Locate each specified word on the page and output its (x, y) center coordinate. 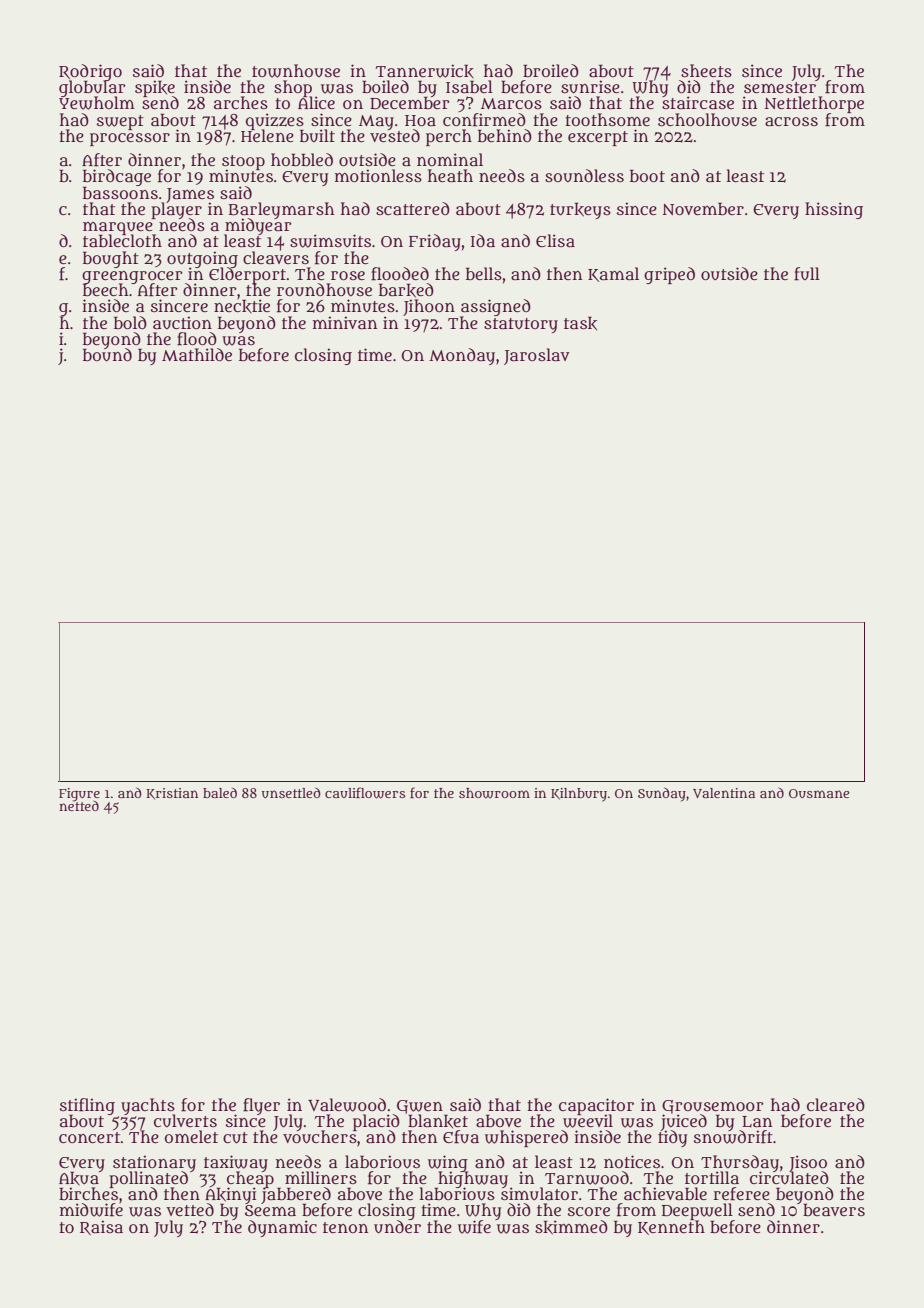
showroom (494, 793)
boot (647, 175)
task (580, 323)
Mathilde (197, 355)
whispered (526, 1138)
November (703, 208)
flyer (261, 1106)
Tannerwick (425, 71)
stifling (87, 1106)
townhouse (296, 71)
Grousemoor (713, 1107)
